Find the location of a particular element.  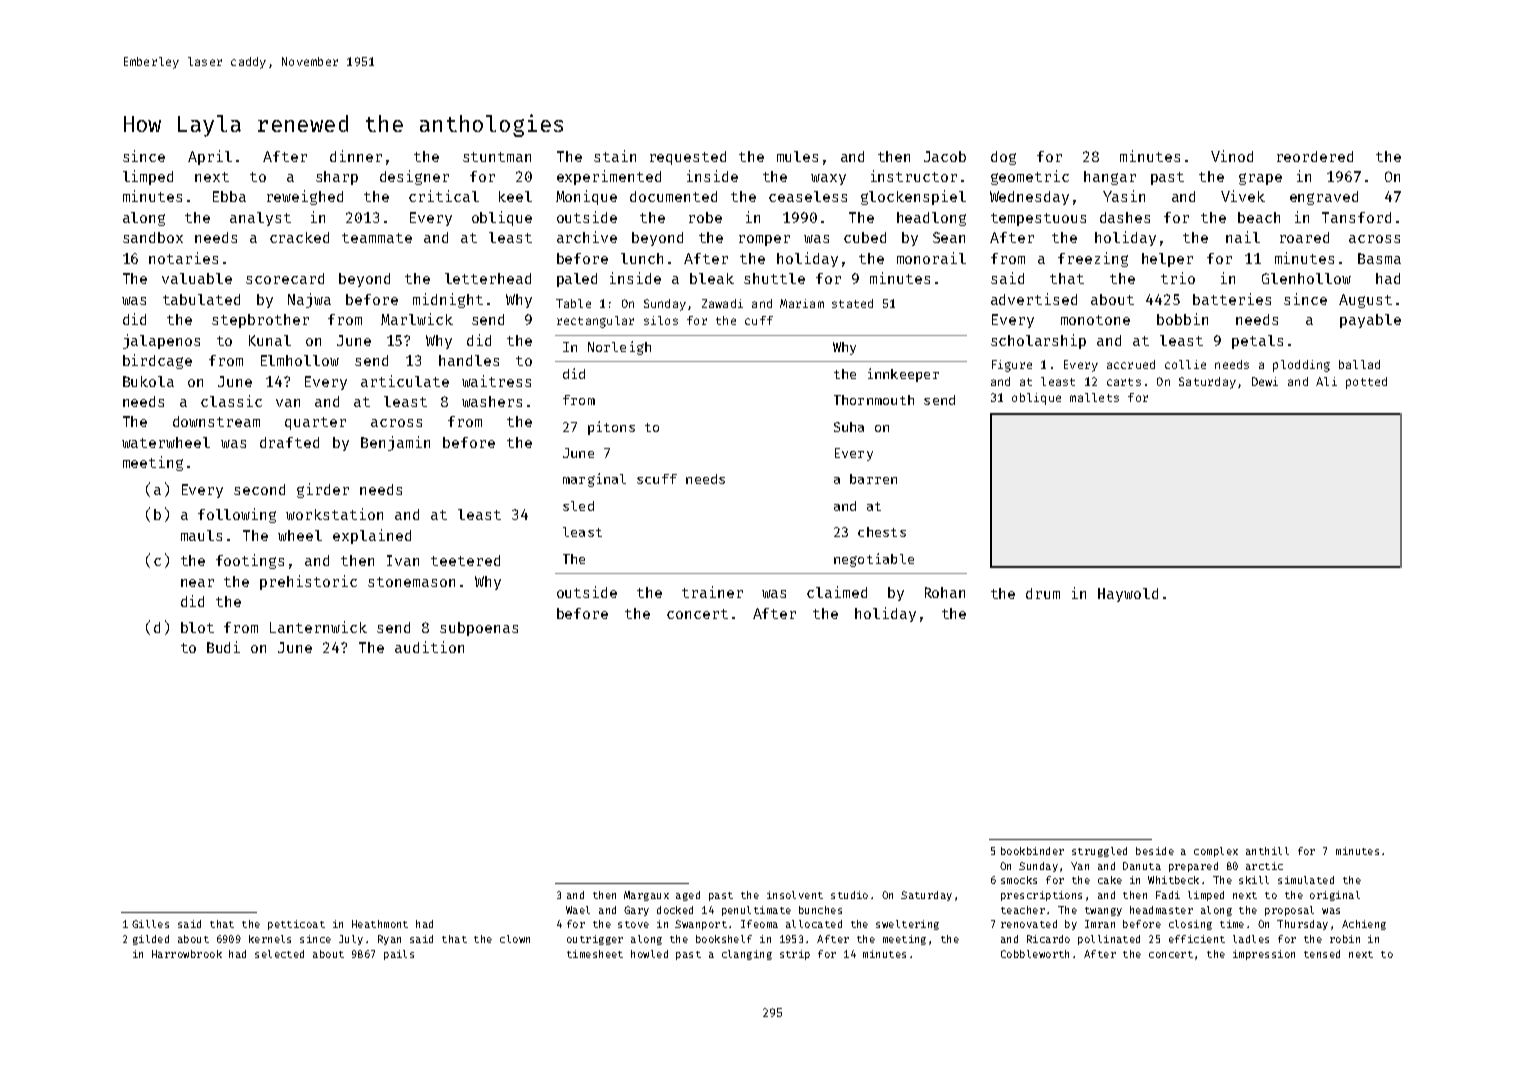

Zawadi is located at coordinates (722, 303).
